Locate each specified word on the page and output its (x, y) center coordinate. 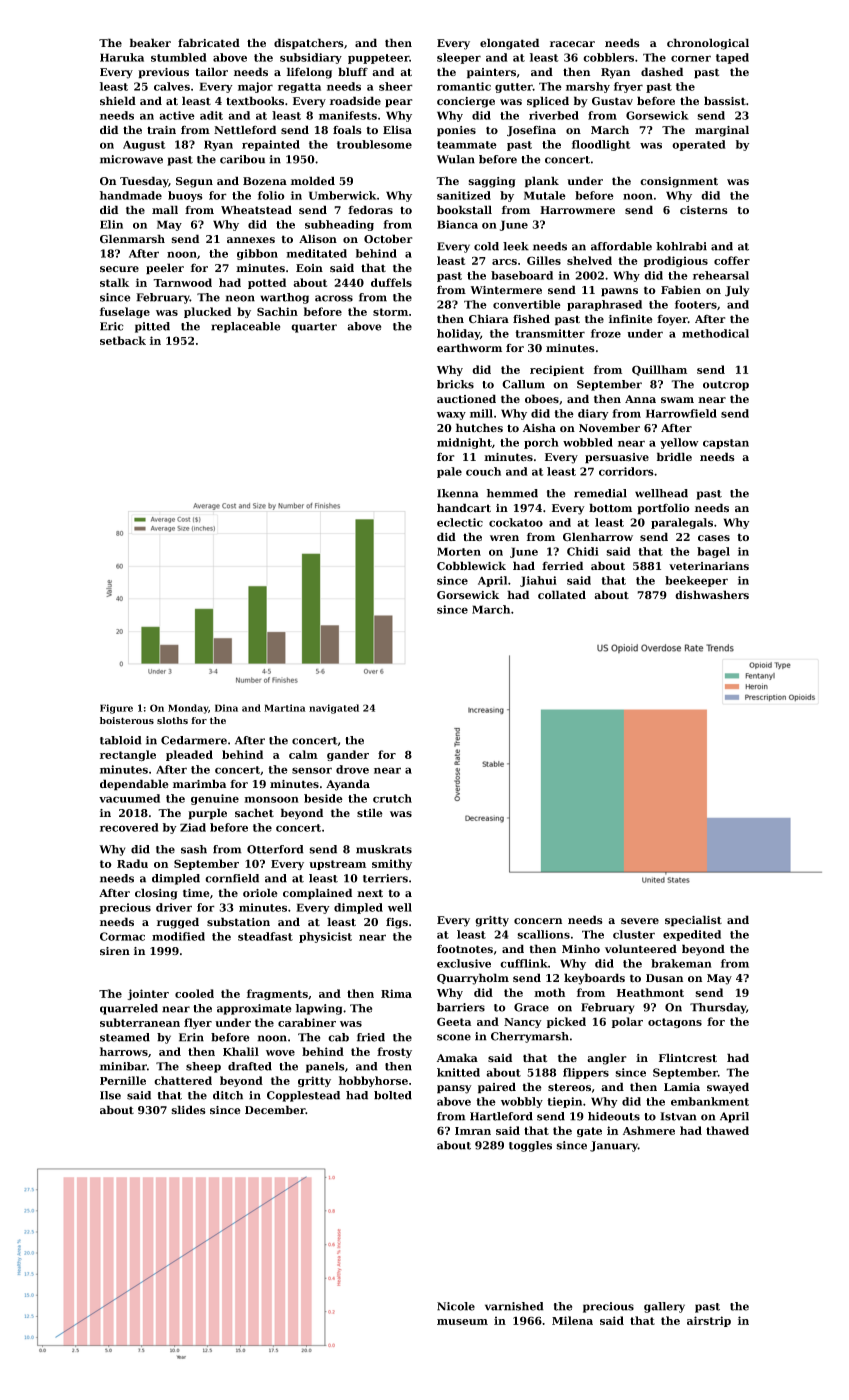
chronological (708, 44)
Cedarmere (194, 740)
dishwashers (712, 595)
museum (462, 1322)
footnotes (465, 949)
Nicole (456, 1306)
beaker (150, 43)
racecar (572, 44)
